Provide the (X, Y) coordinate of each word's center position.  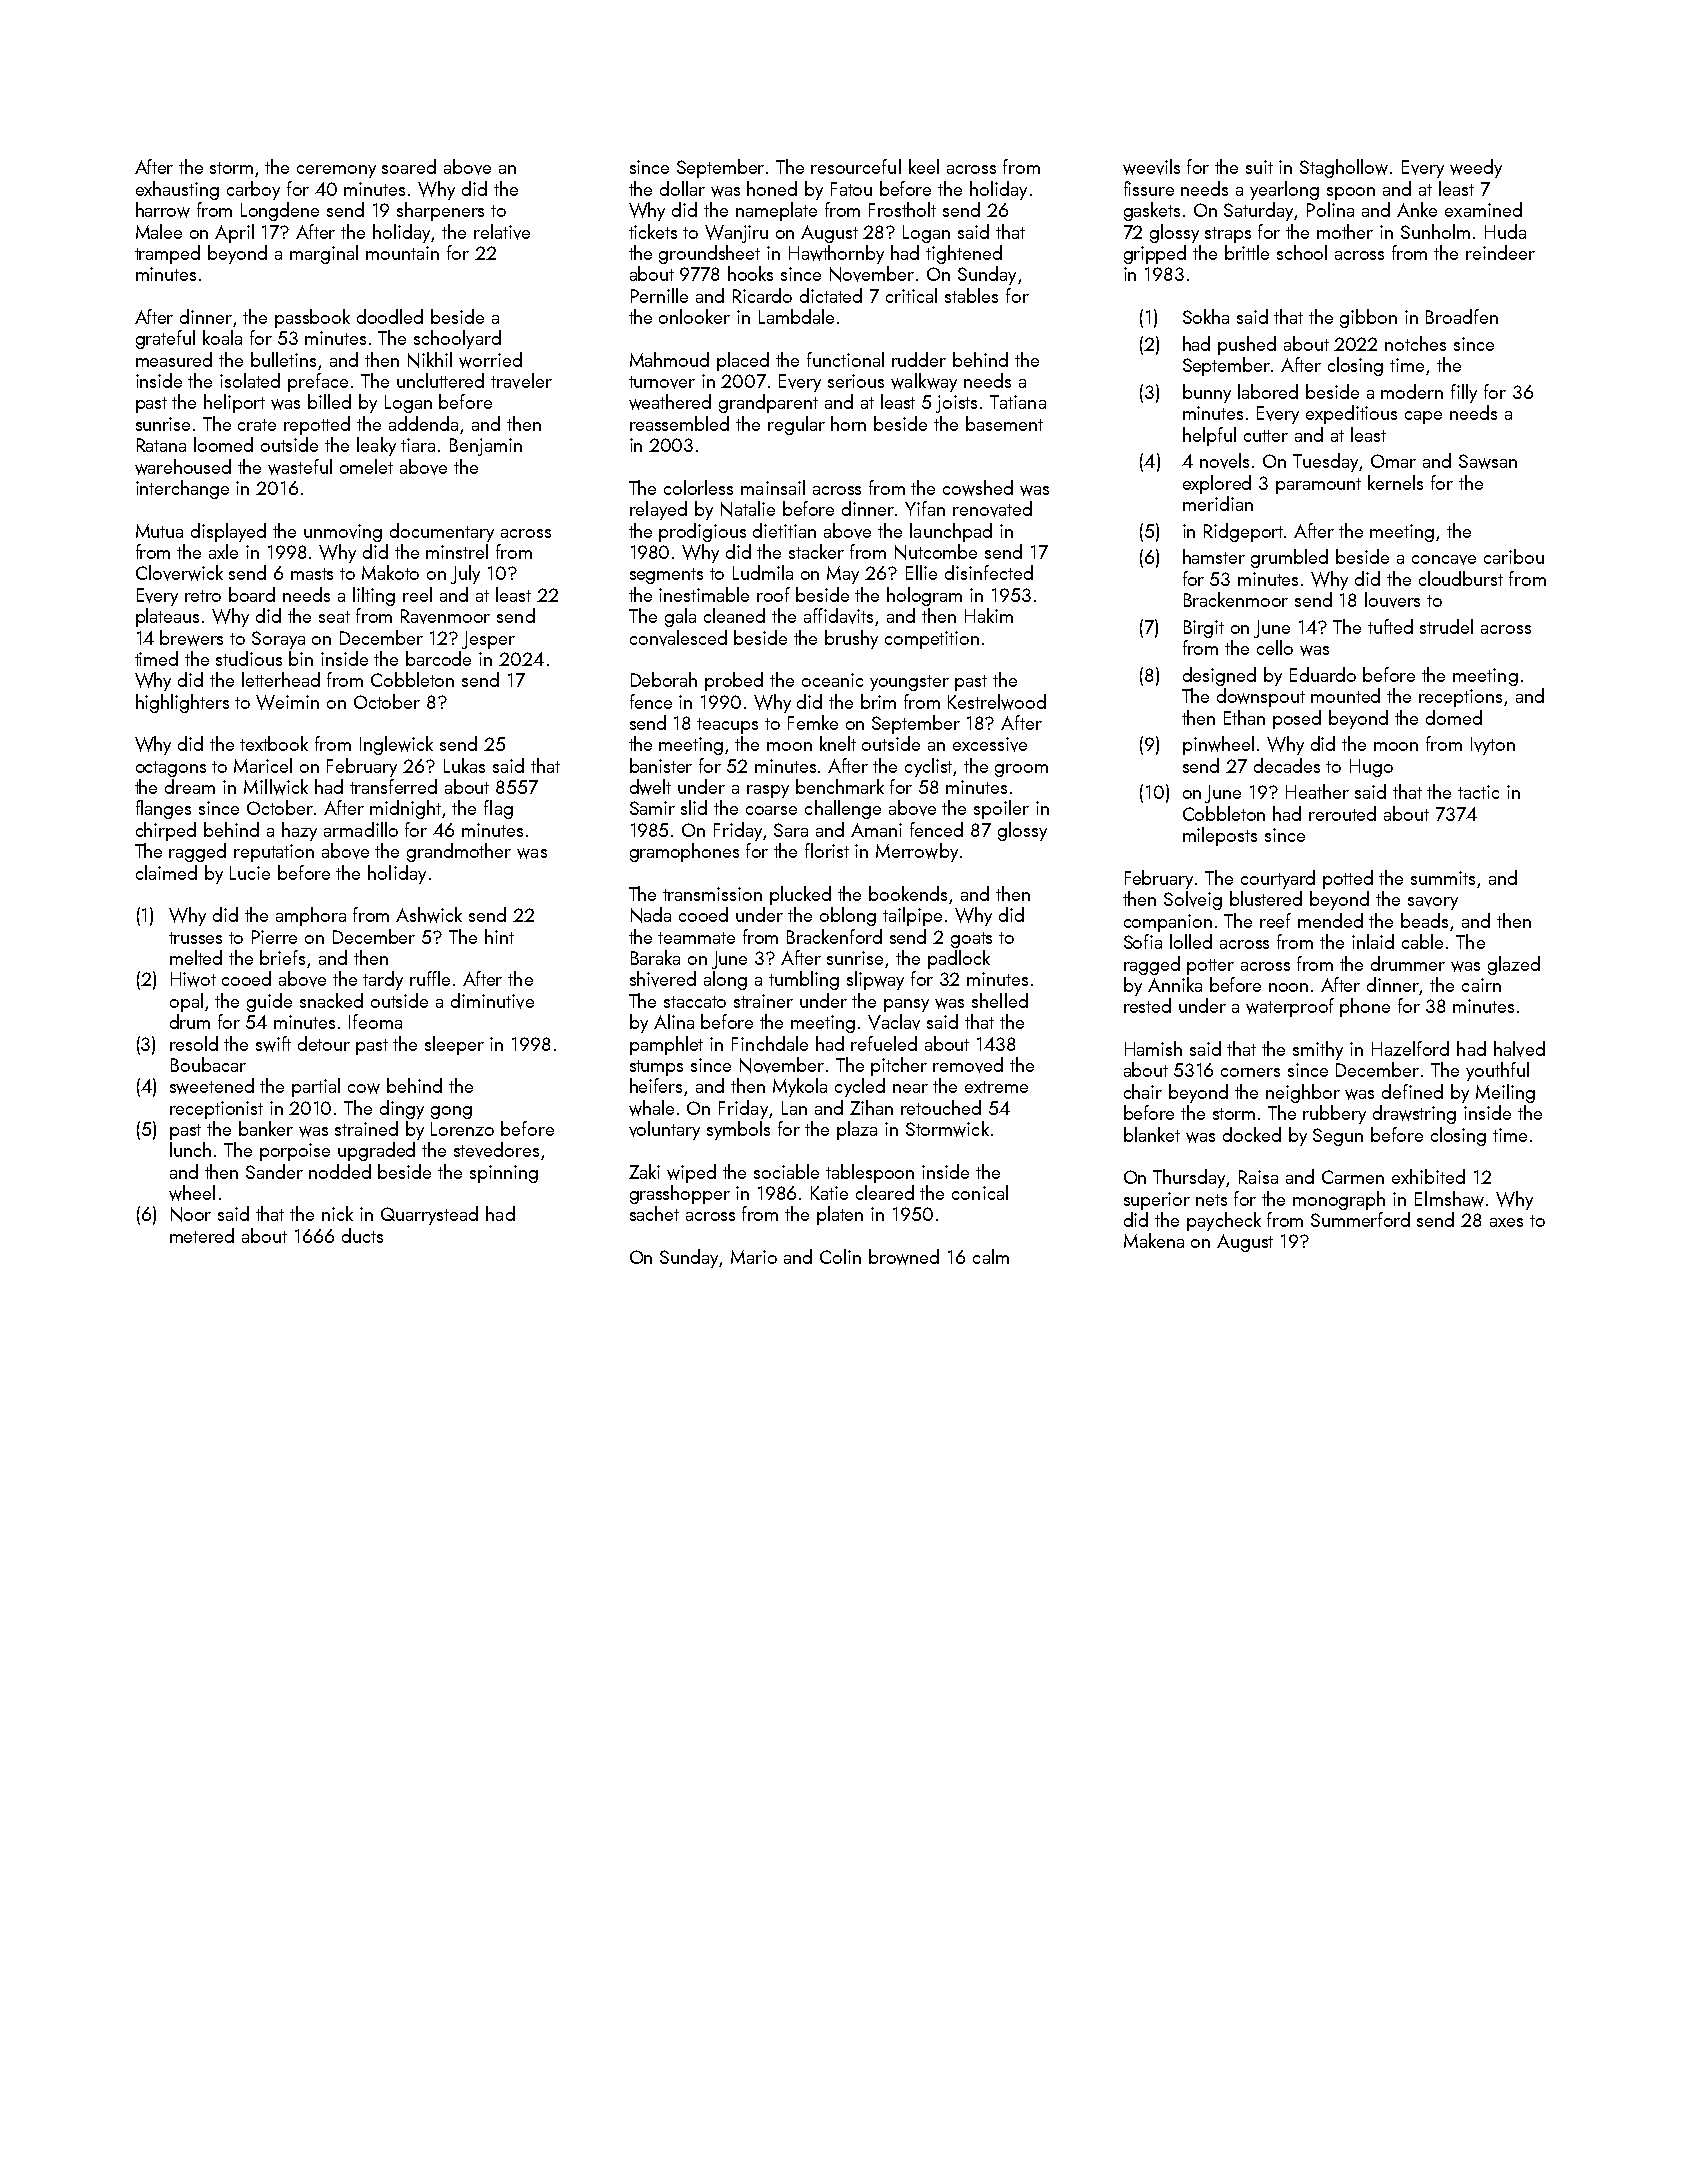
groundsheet (709, 254)
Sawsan (1488, 461)
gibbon (1368, 318)
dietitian (784, 530)
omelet (366, 466)
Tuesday (1325, 462)
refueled (884, 1043)
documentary (442, 532)
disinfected (989, 572)
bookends (908, 893)
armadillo (361, 829)
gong (451, 1112)
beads (1424, 920)
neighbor (1303, 1093)
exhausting (177, 190)
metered (202, 1235)
